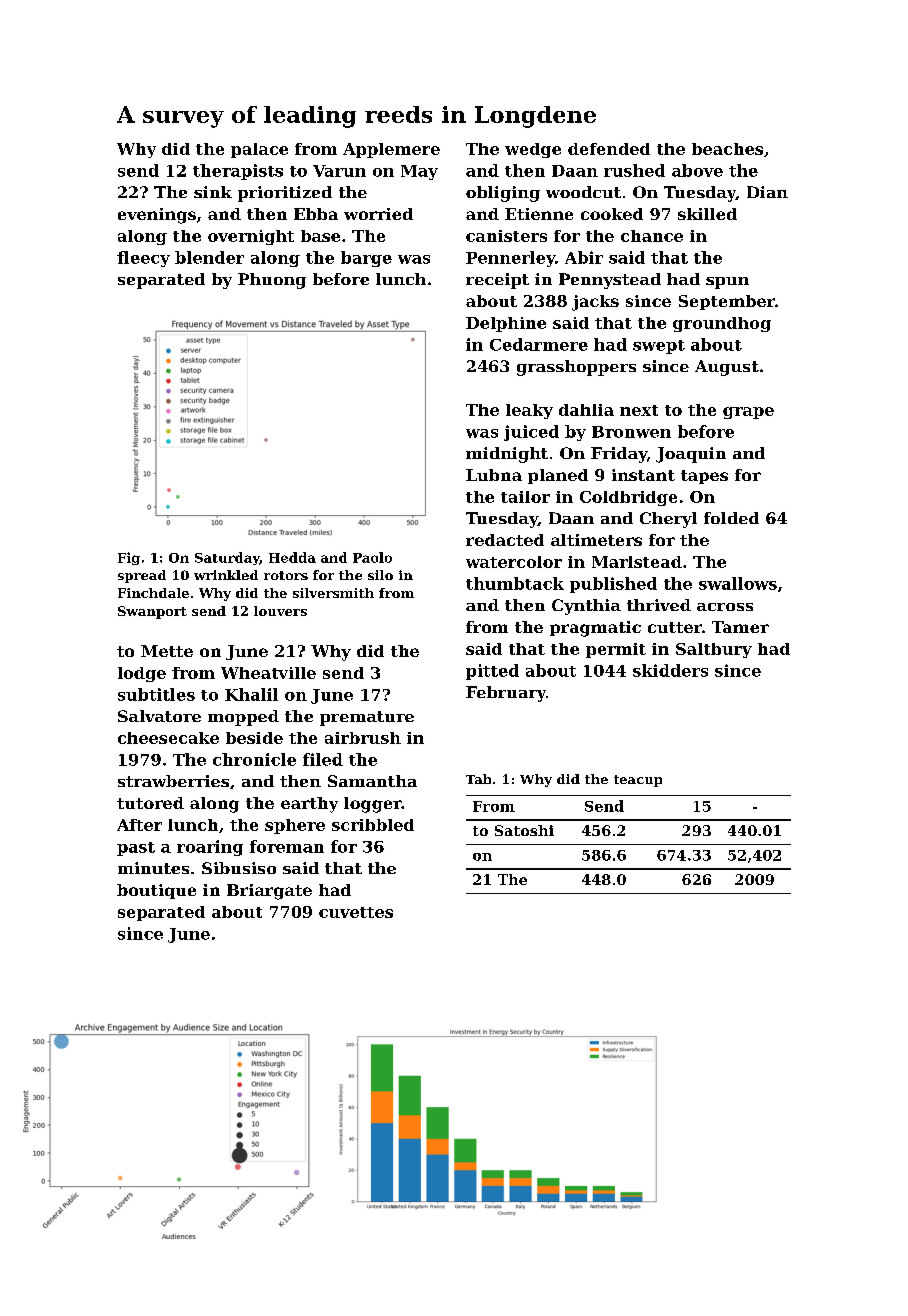 The width and height of the screenshot is (908, 1316). Describe the element at coordinates (268, 673) in the screenshot. I see `Wheatville` at that location.
